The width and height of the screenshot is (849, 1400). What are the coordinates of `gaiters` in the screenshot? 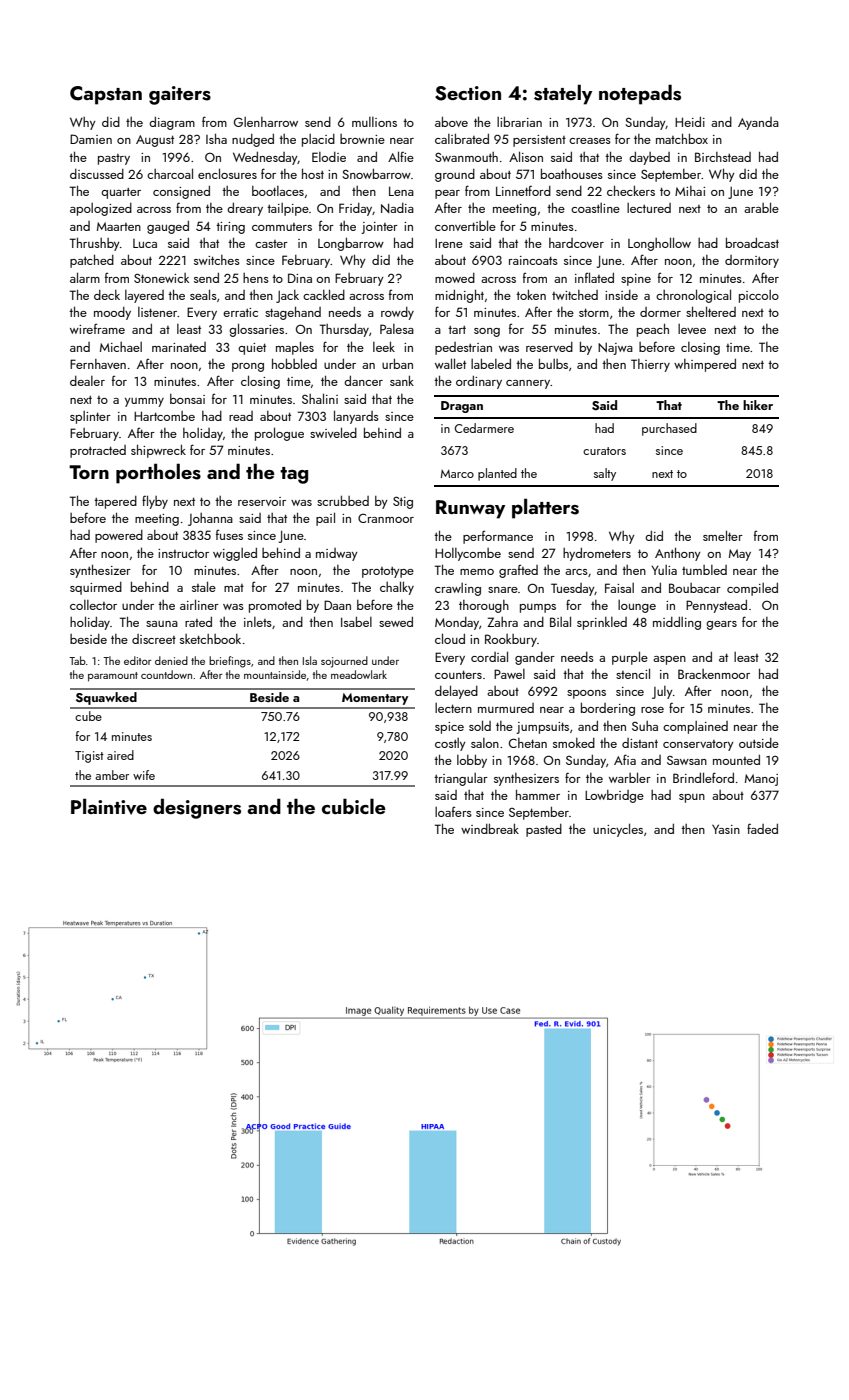 It's located at (180, 95).
